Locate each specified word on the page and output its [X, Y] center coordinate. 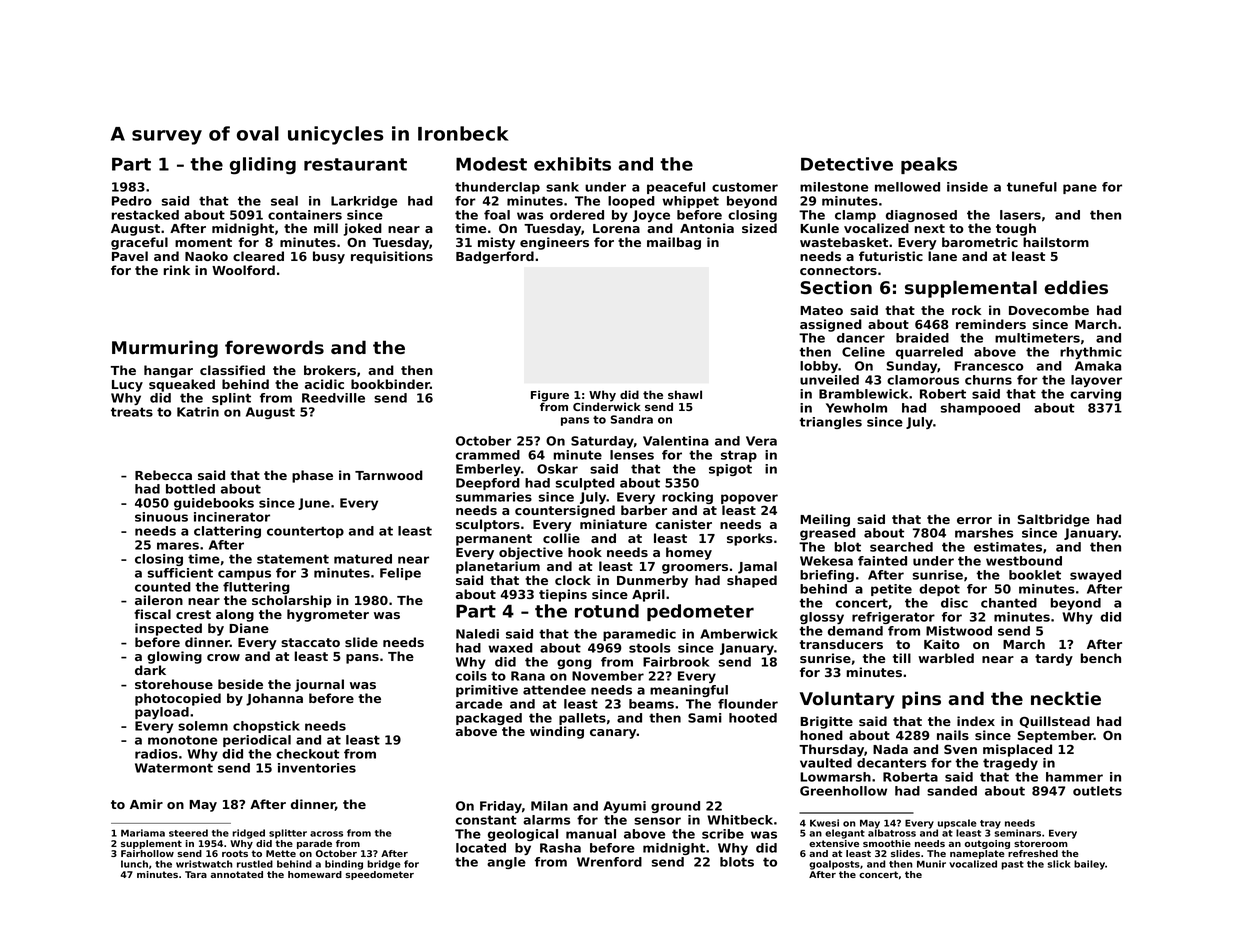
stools [650, 648]
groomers [695, 569]
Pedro [132, 201]
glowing [174, 657]
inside [967, 187]
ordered [577, 215]
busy [329, 257]
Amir [146, 804]
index [976, 721]
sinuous [161, 517]
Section [836, 287]
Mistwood [959, 631]
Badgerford [495, 257]
